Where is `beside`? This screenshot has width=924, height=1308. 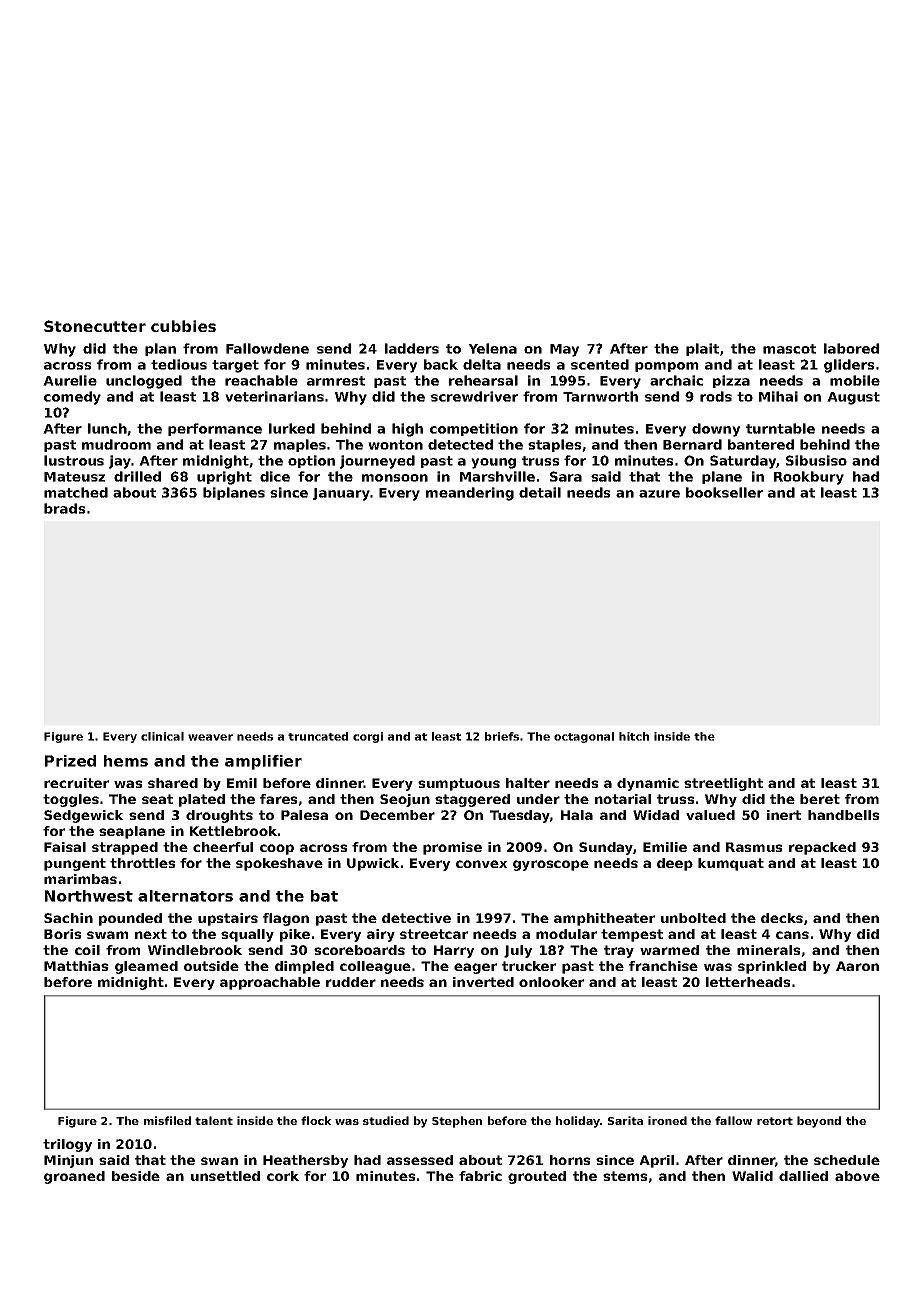 beside is located at coordinates (136, 1176).
